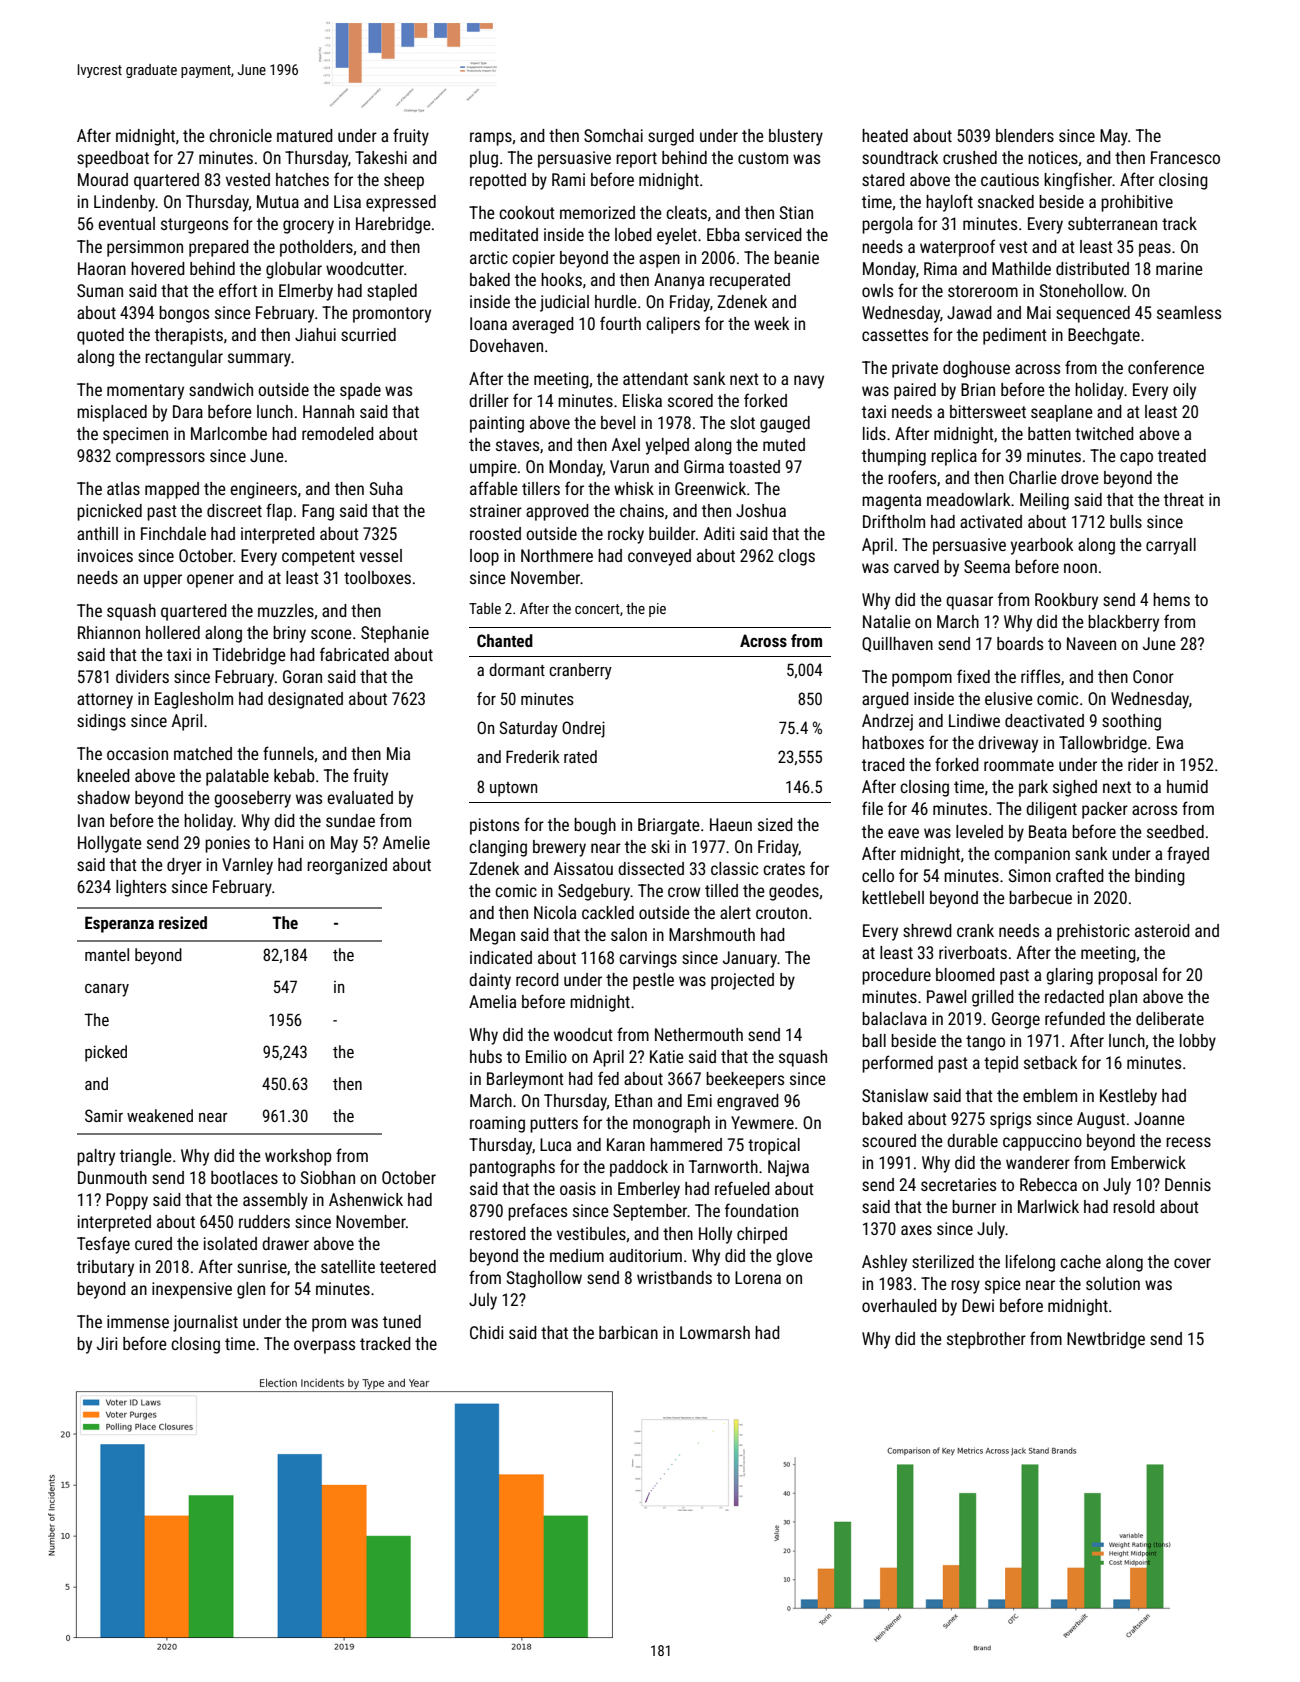 The height and width of the screenshot is (1682, 1300). I want to click on Dunmouth, so click(112, 1177).
